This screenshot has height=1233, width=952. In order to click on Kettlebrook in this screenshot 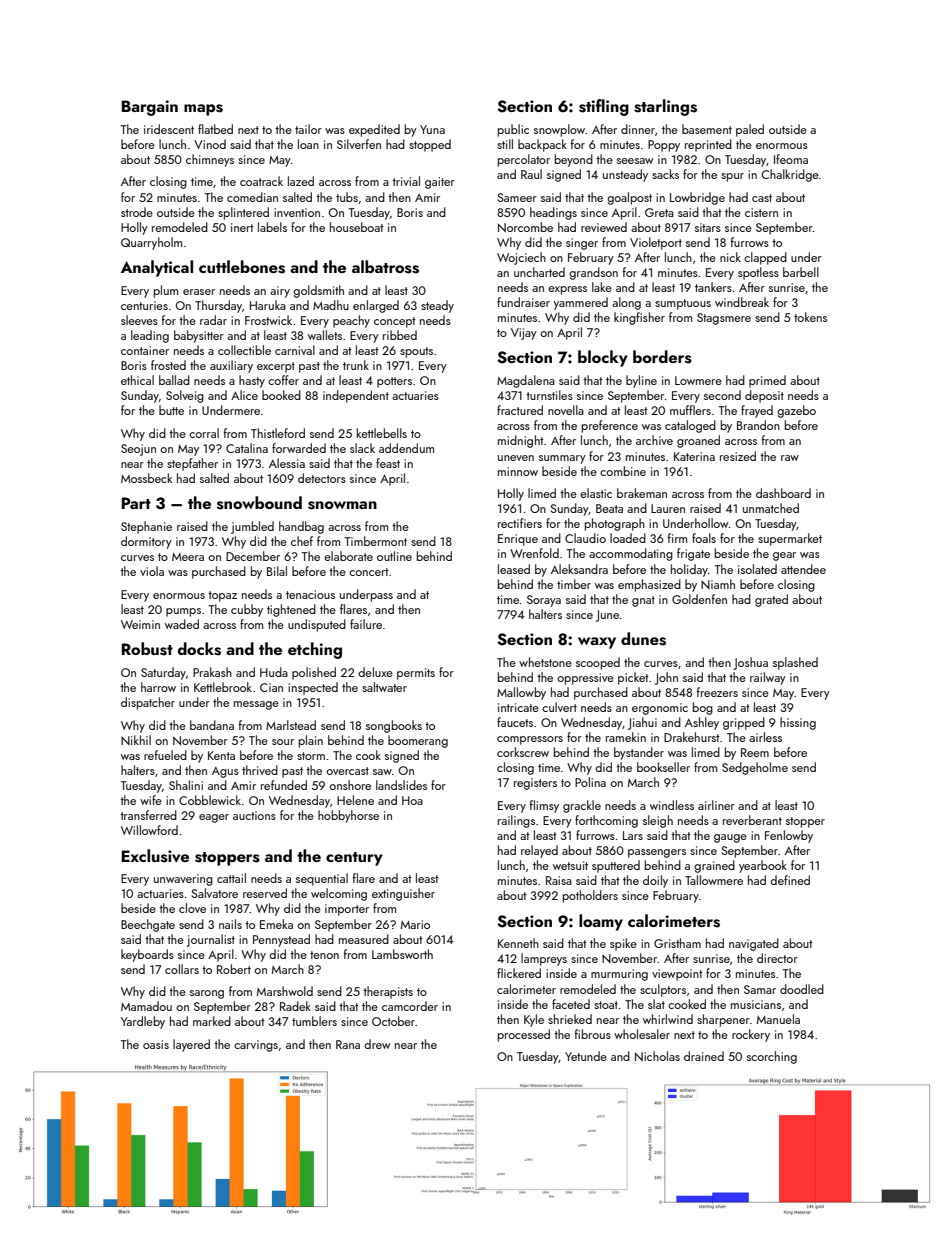, I will do `click(223, 687)`.
